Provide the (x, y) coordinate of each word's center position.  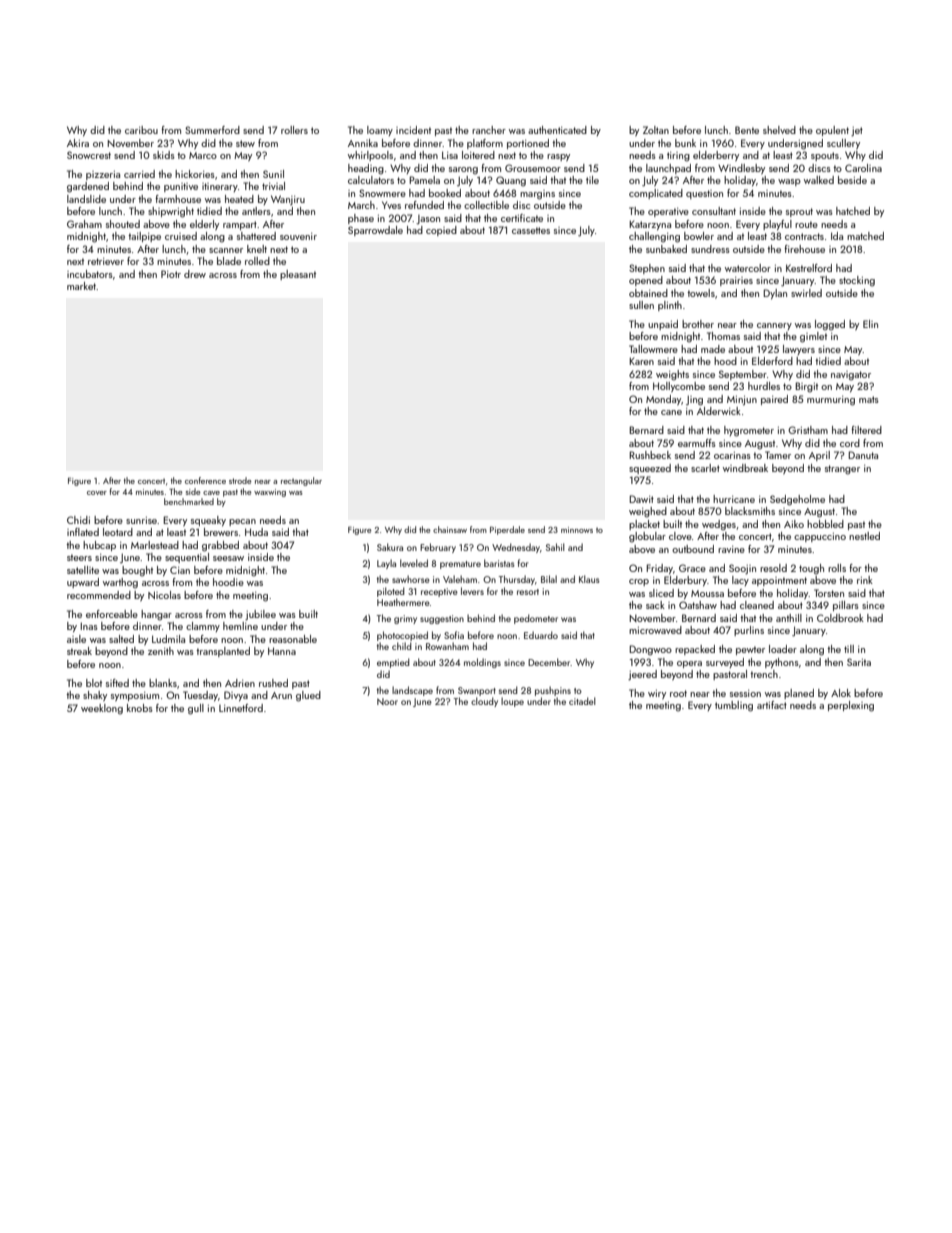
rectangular (301, 481)
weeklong (102, 709)
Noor (387, 701)
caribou (141, 130)
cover (97, 493)
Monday (663, 400)
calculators (371, 180)
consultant (714, 211)
